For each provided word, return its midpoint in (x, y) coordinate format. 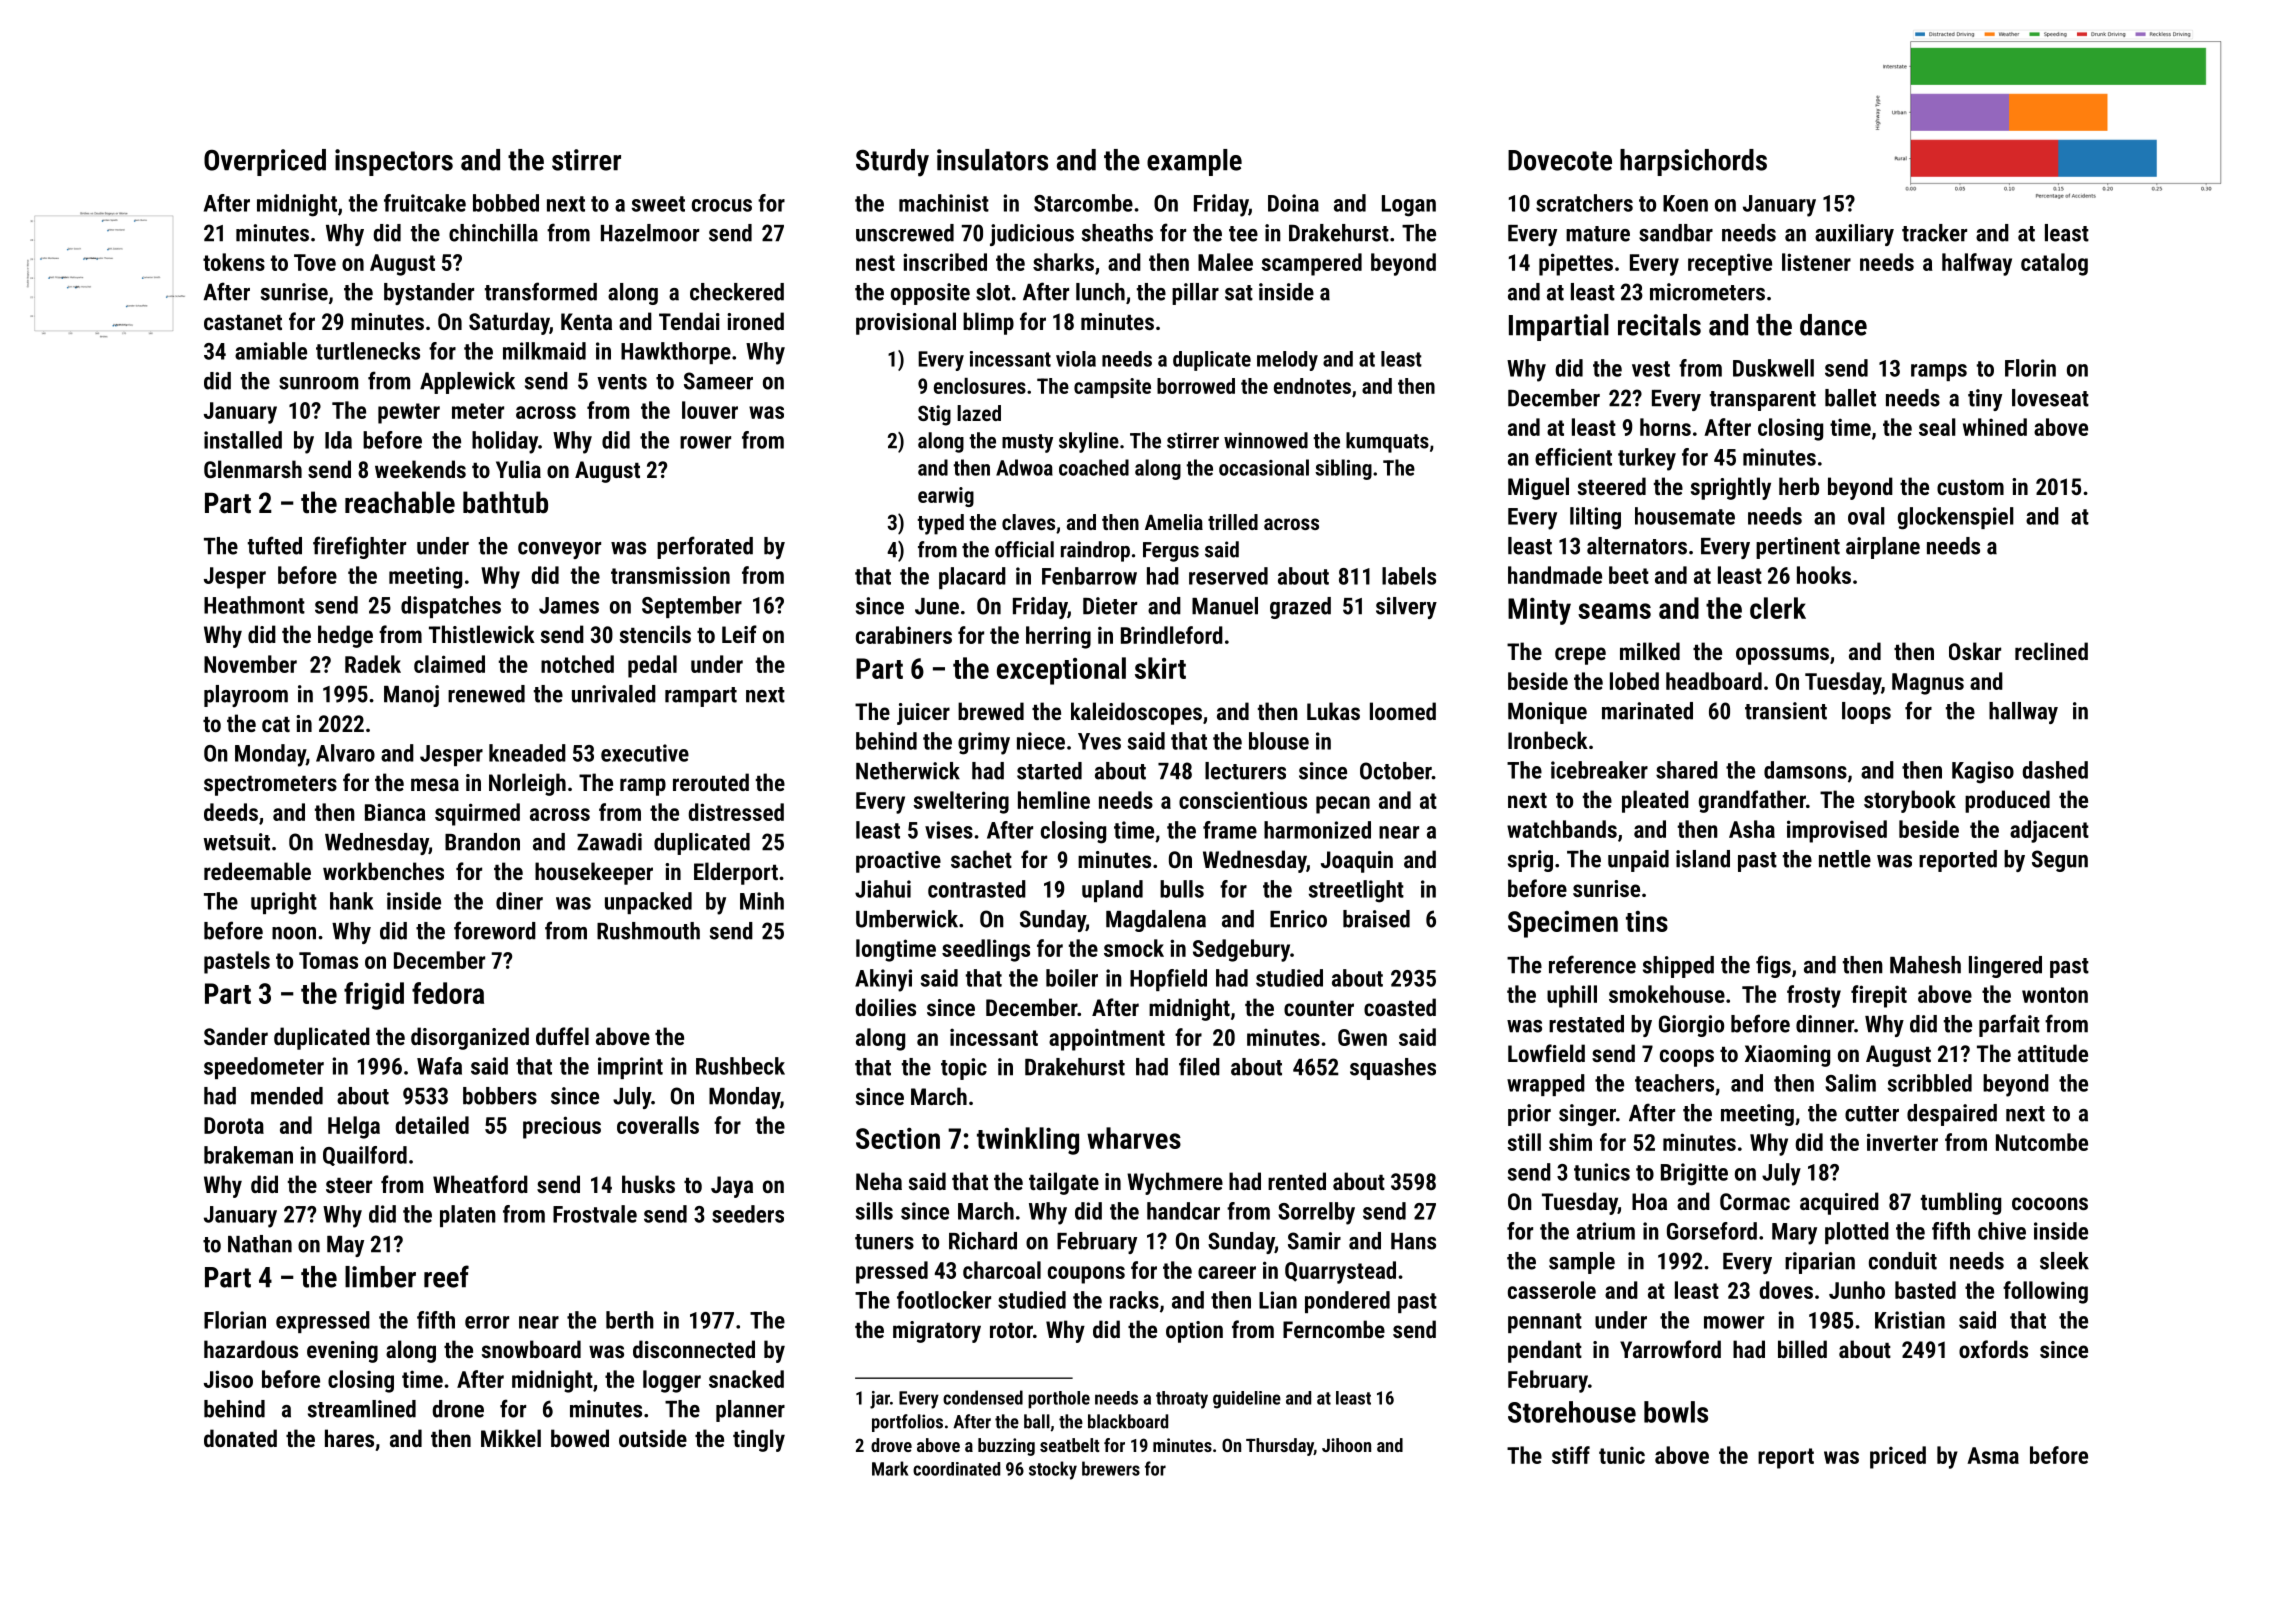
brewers (1111, 1468)
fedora (448, 993)
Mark (890, 1468)
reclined (2051, 651)
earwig (946, 497)
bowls (1676, 1412)
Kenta (586, 321)
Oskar (1975, 651)
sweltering (961, 802)
